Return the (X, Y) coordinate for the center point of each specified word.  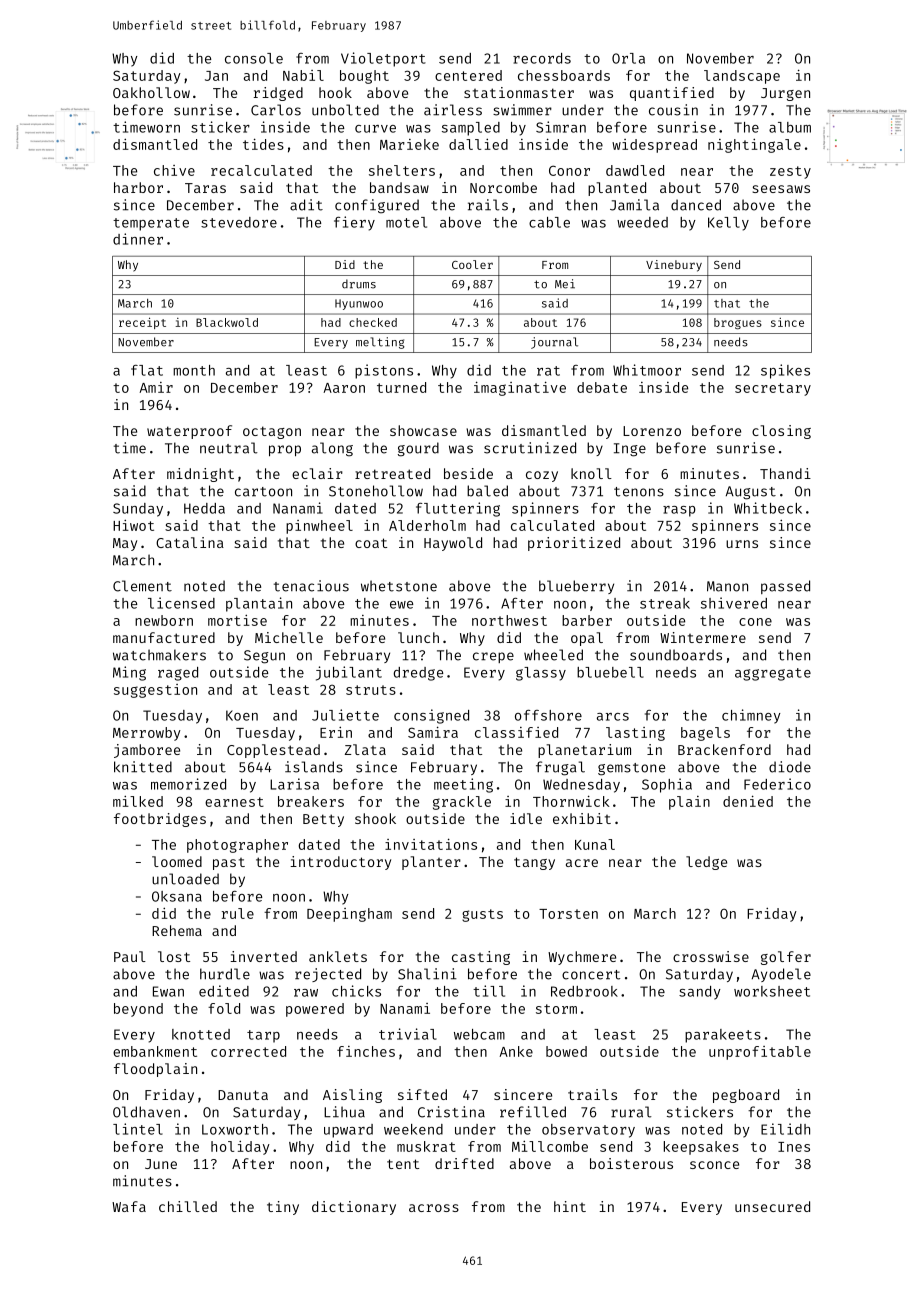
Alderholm (427, 525)
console (254, 58)
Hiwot (133, 525)
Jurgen (785, 94)
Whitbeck (768, 508)
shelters (402, 170)
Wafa (129, 1206)
